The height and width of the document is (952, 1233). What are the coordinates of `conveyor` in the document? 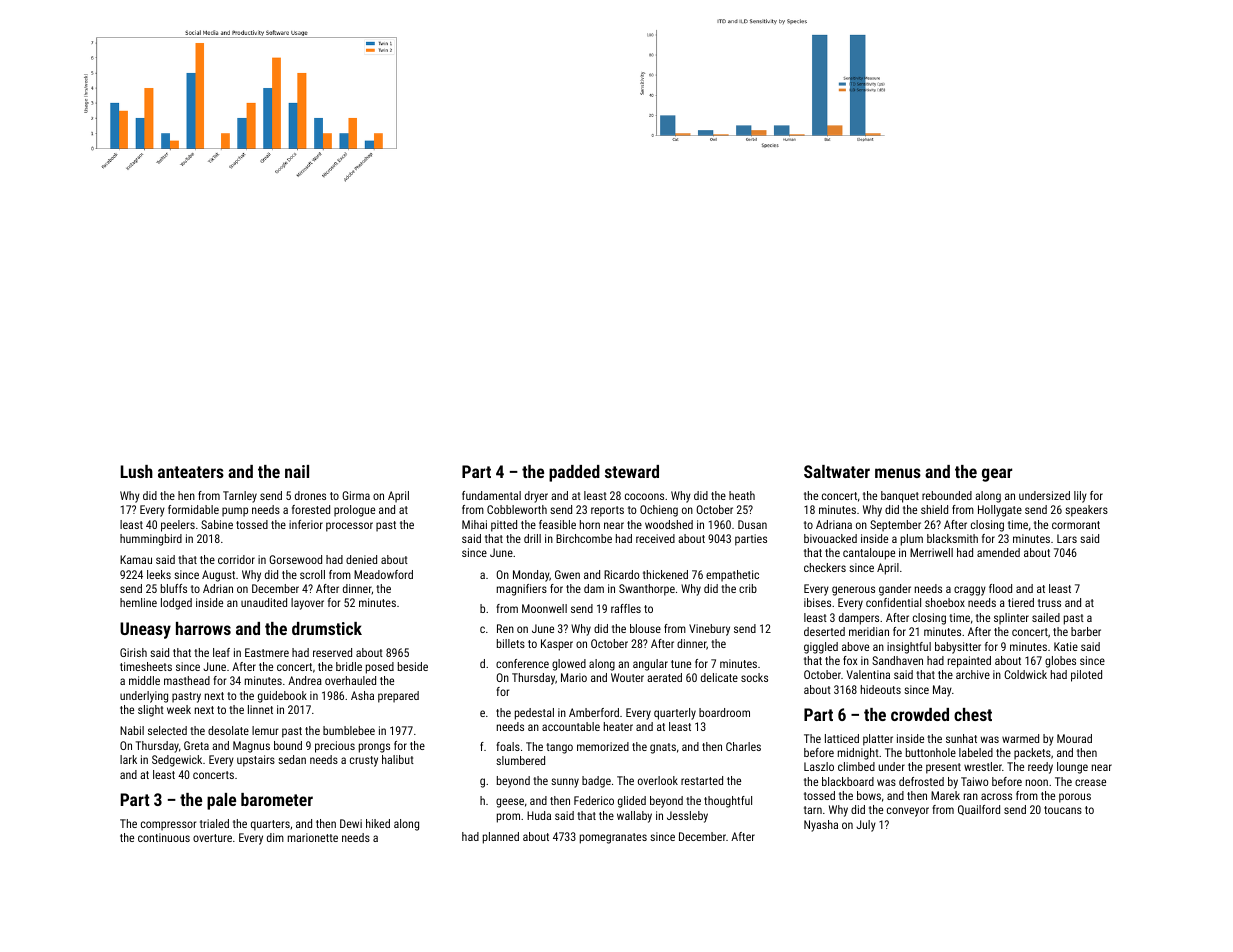 It's located at (908, 812).
